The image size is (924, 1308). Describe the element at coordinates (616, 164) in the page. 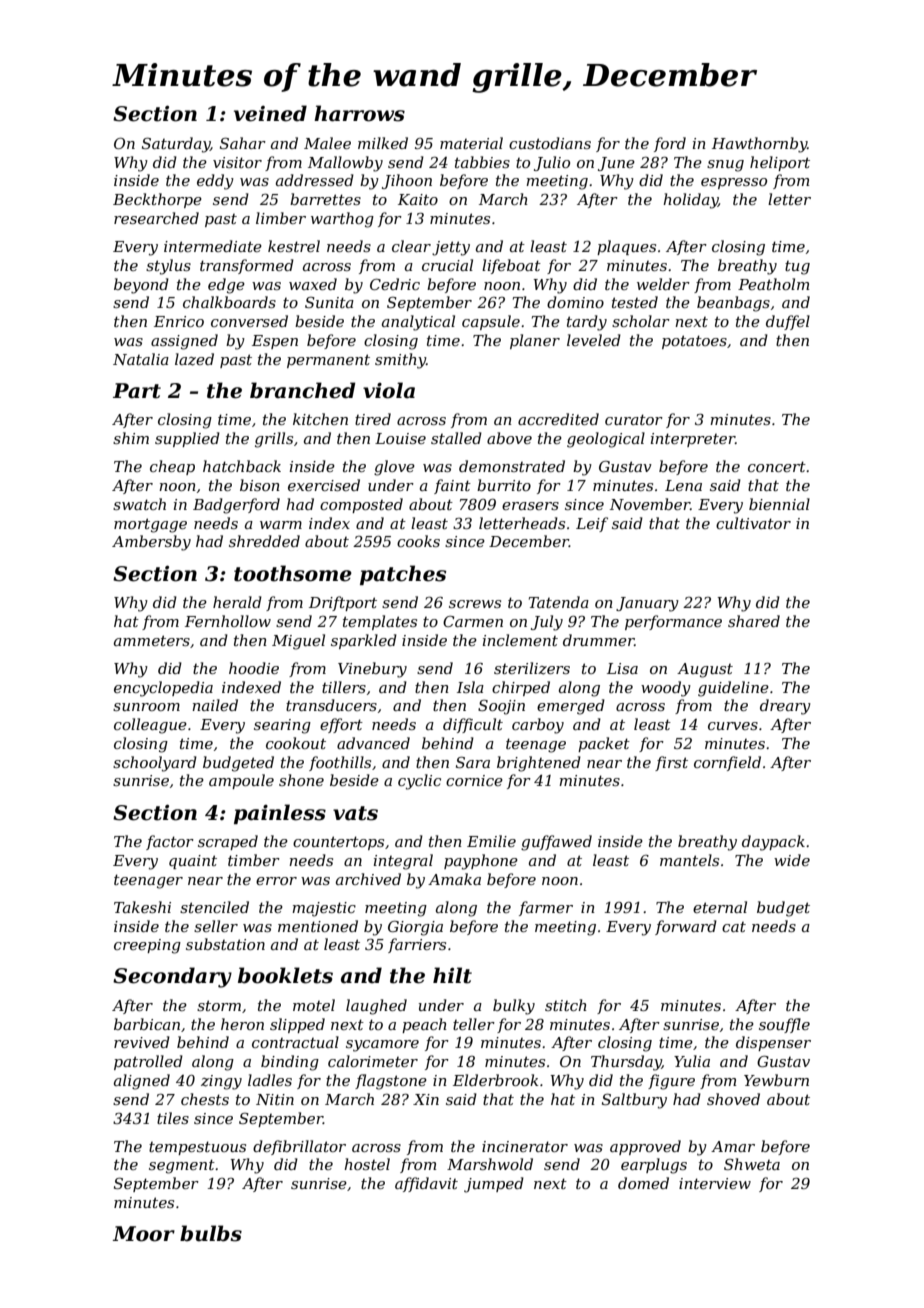

I see `June` at that location.
